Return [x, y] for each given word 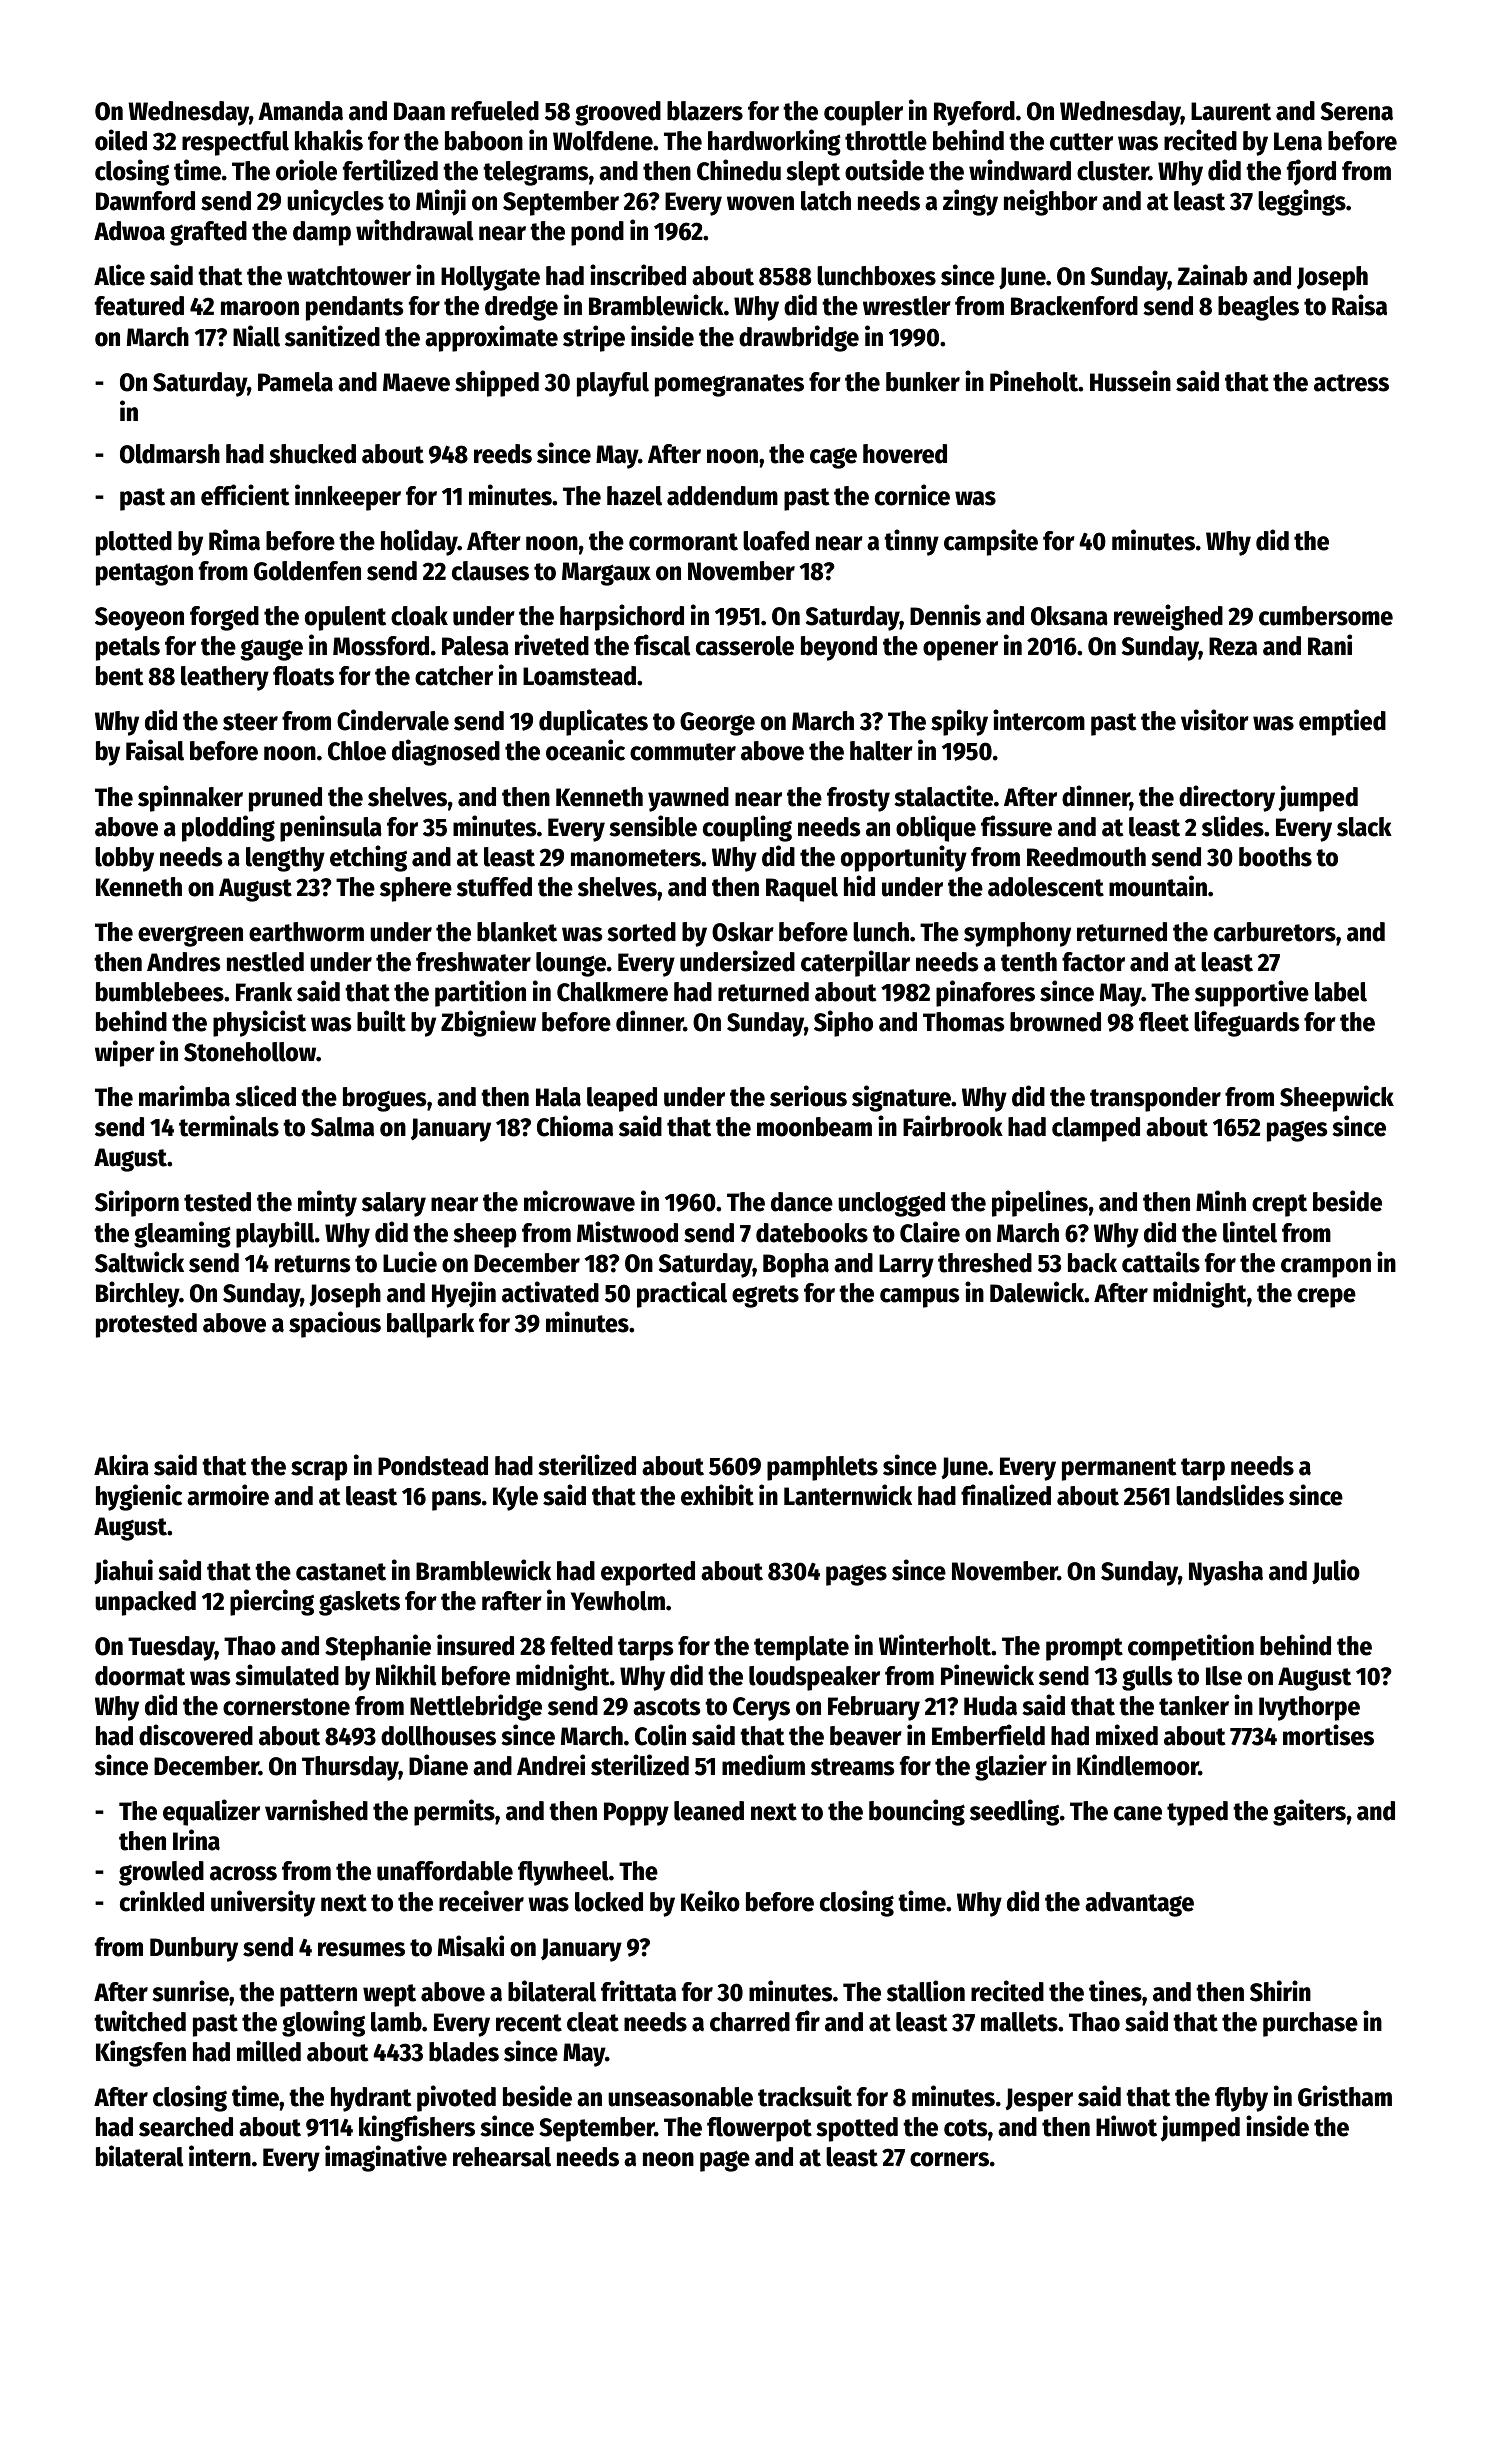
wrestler [907, 306]
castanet [341, 1572]
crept [1279, 1205]
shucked [312, 454]
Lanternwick [848, 1495]
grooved [618, 113]
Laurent [1231, 111]
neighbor [1051, 202]
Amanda [300, 111]
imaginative [386, 2158]
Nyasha [1226, 1573]
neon [668, 2159]
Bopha [796, 1265]
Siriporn [137, 1203]
